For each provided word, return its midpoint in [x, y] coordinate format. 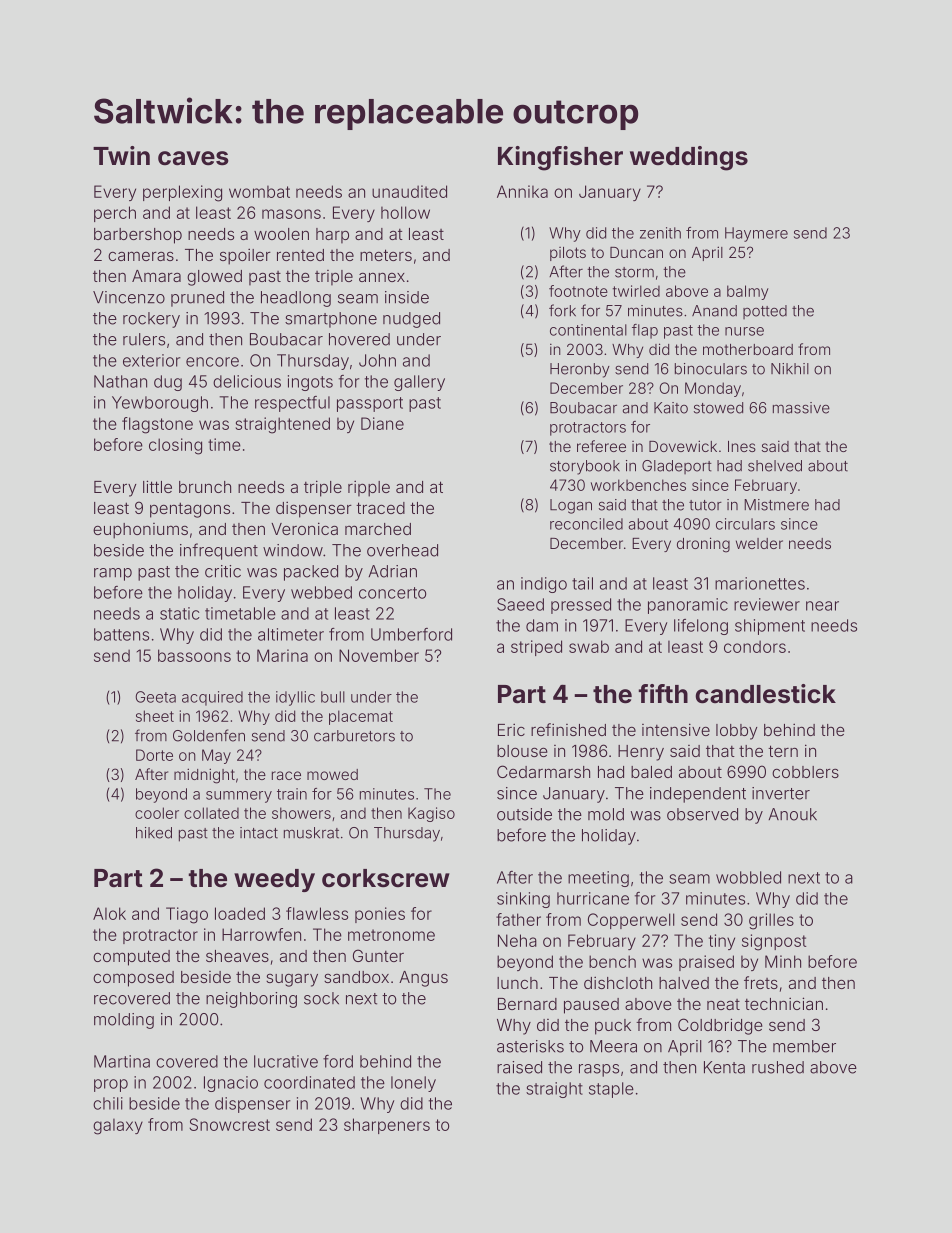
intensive [676, 729]
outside [524, 814]
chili [108, 1103]
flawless [317, 913]
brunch [205, 487]
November [379, 655]
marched [378, 529]
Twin [121, 155]
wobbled [748, 877]
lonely [413, 1084]
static [180, 613]
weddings [689, 158]
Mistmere [776, 505]
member [804, 1046]
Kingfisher [560, 158]
